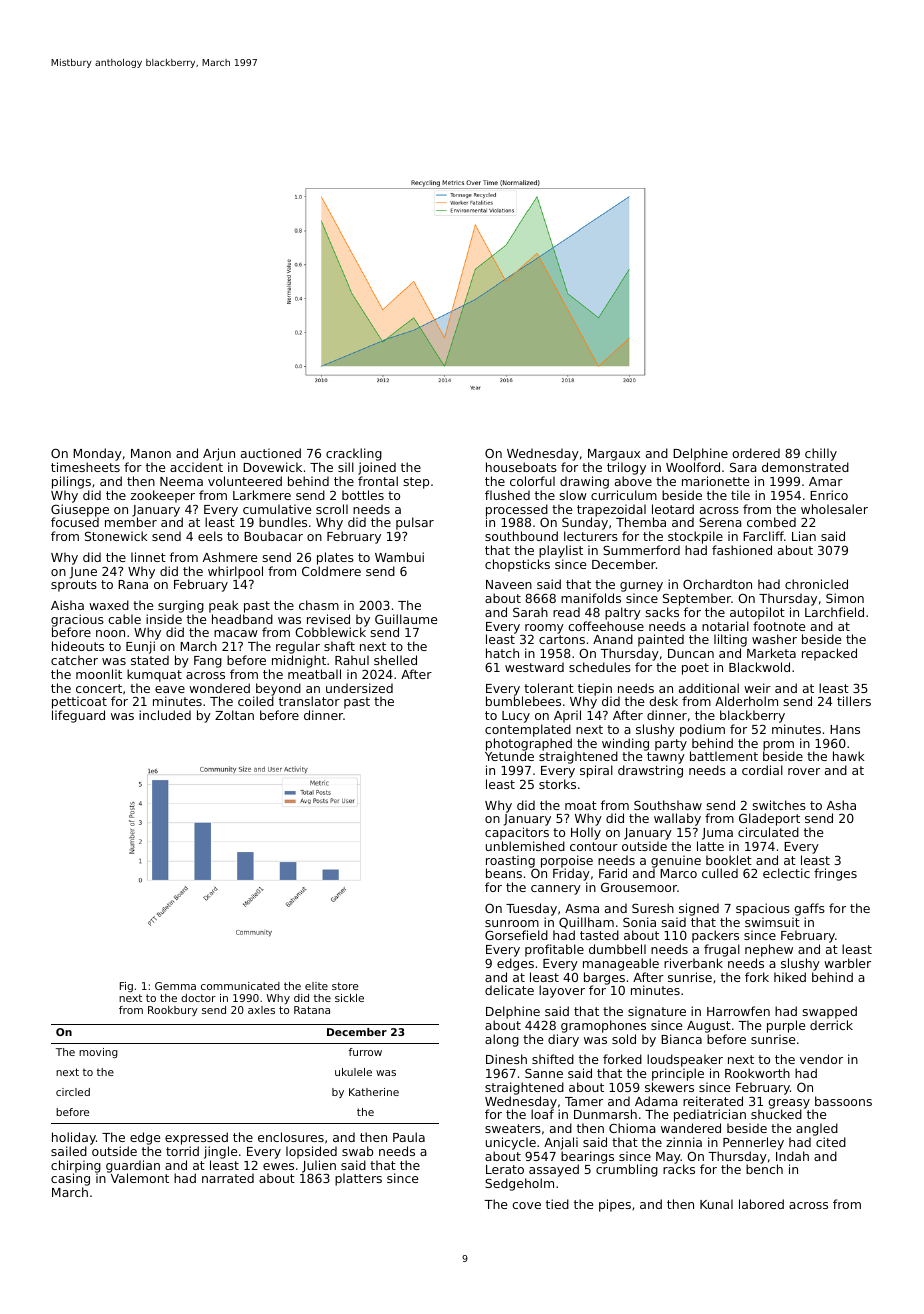 This screenshot has width=924, height=1314. What do you see at coordinates (78, 716) in the screenshot?
I see `lifeguard` at bounding box center [78, 716].
